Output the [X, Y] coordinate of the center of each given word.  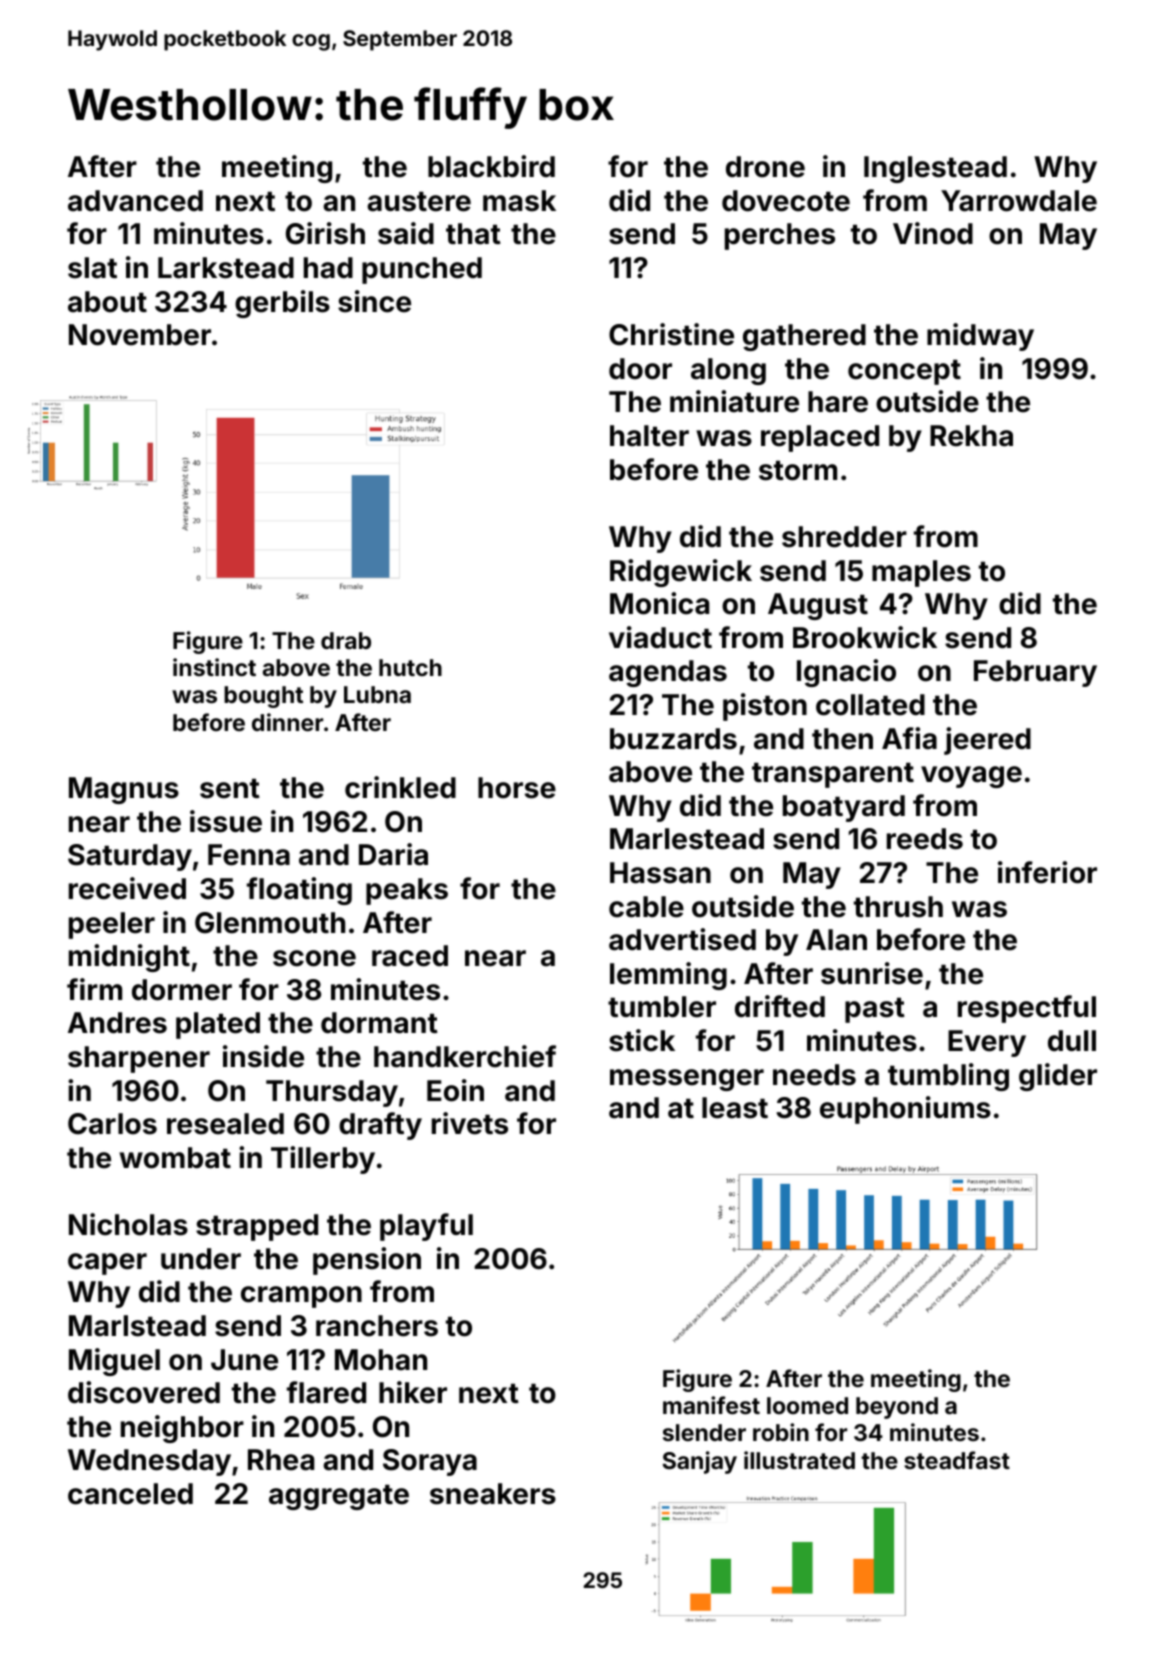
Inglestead [935, 169]
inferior [1047, 872]
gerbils [282, 304]
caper [107, 1264]
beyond [897, 1408]
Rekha [971, 436]
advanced [135, 201]
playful [426, 1227]
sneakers [493, 1494]
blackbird [491, 166]
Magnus [124, 790]
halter [649, 436]
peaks [407, 891]
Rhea [281, 1460]
